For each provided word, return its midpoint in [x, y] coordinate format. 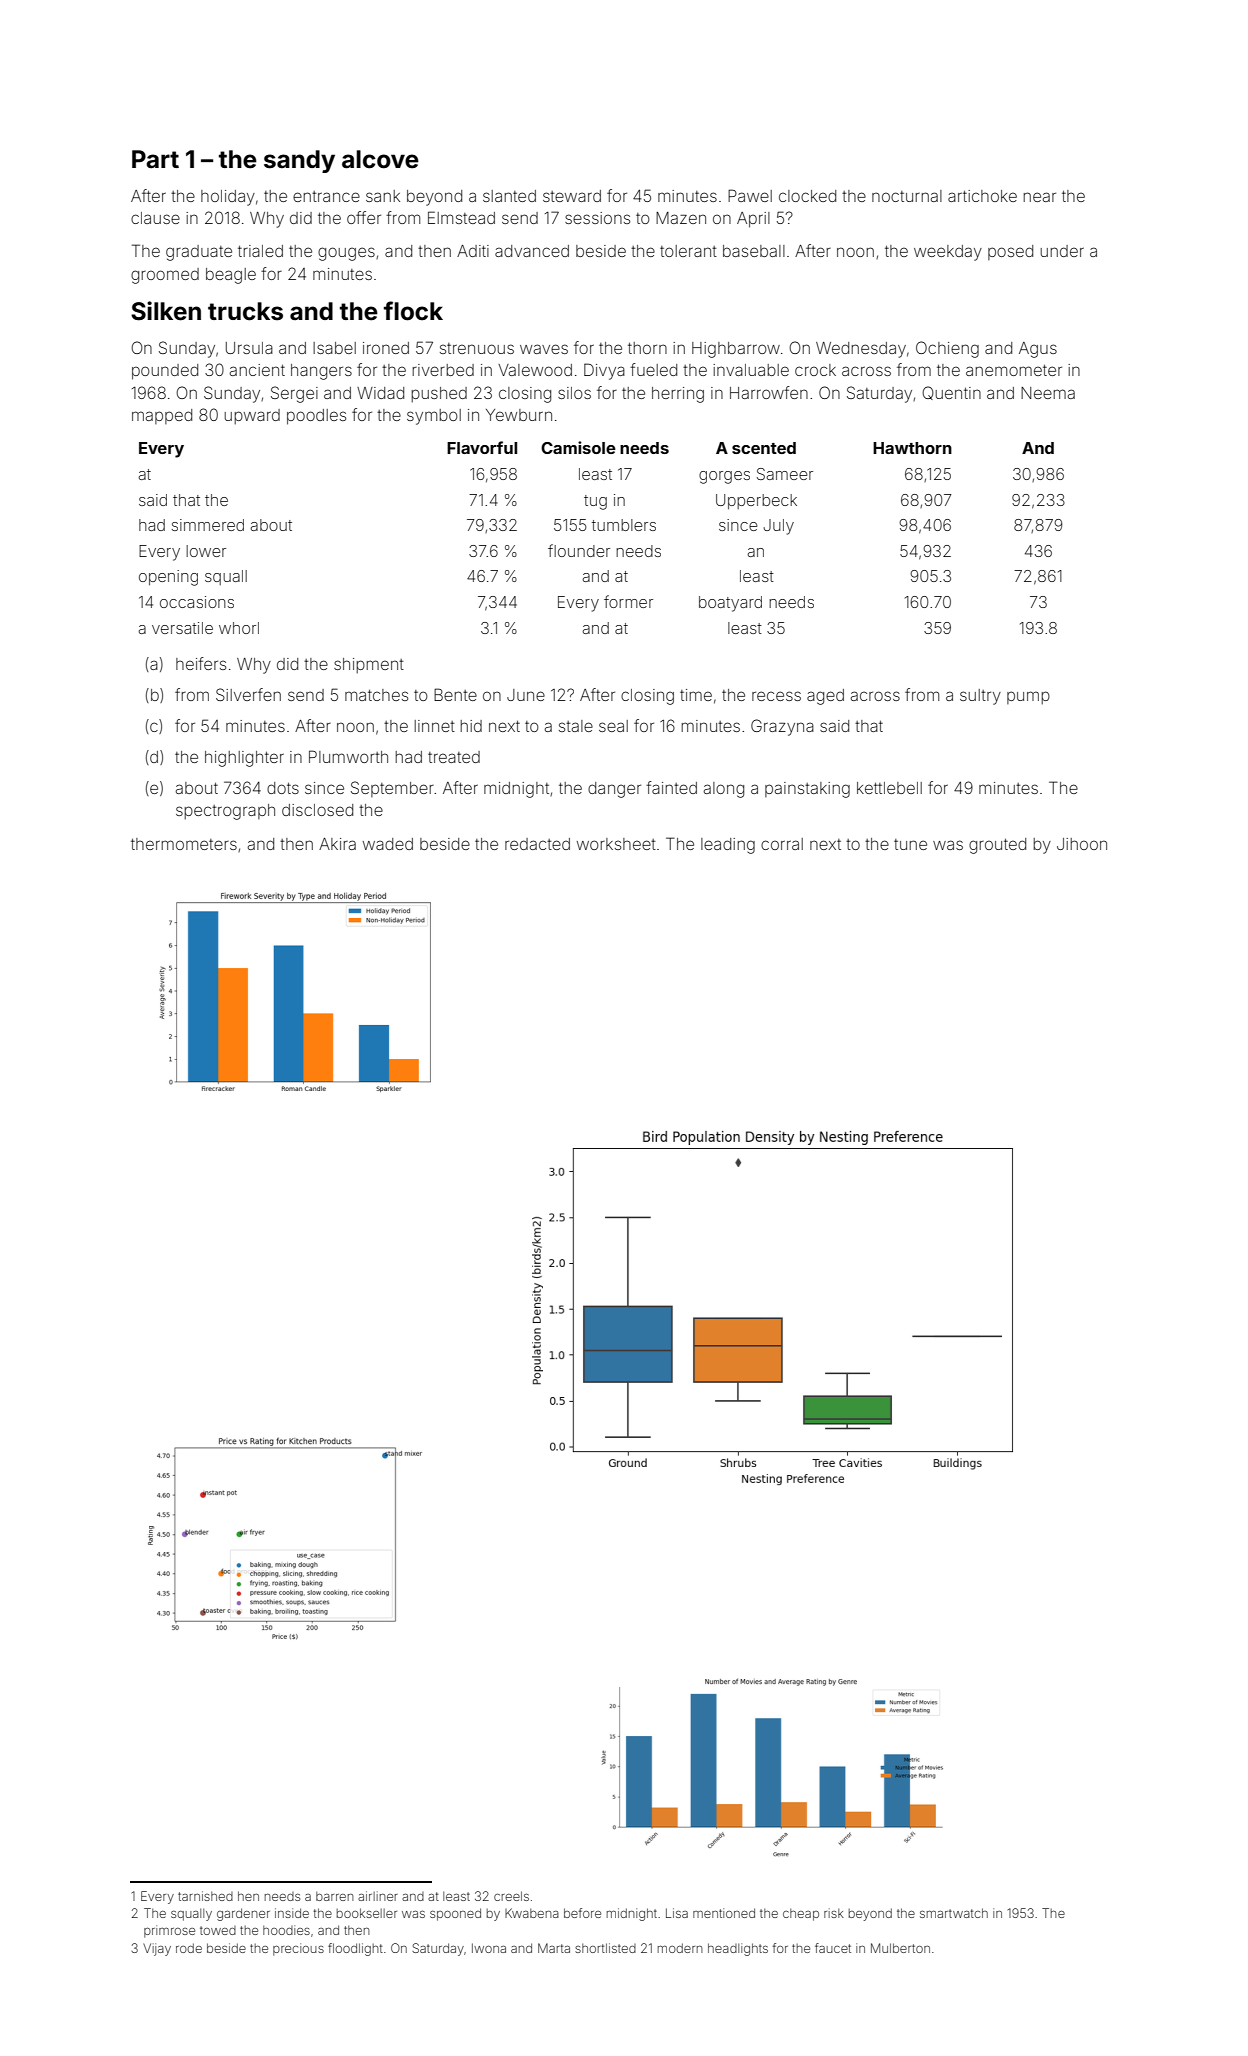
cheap [801, 1915]
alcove [380, 159]
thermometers [184, 844]
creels [511, 1896]
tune [910, 844]
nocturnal [907, 196]
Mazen [681, 218]
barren [335, 1896]
